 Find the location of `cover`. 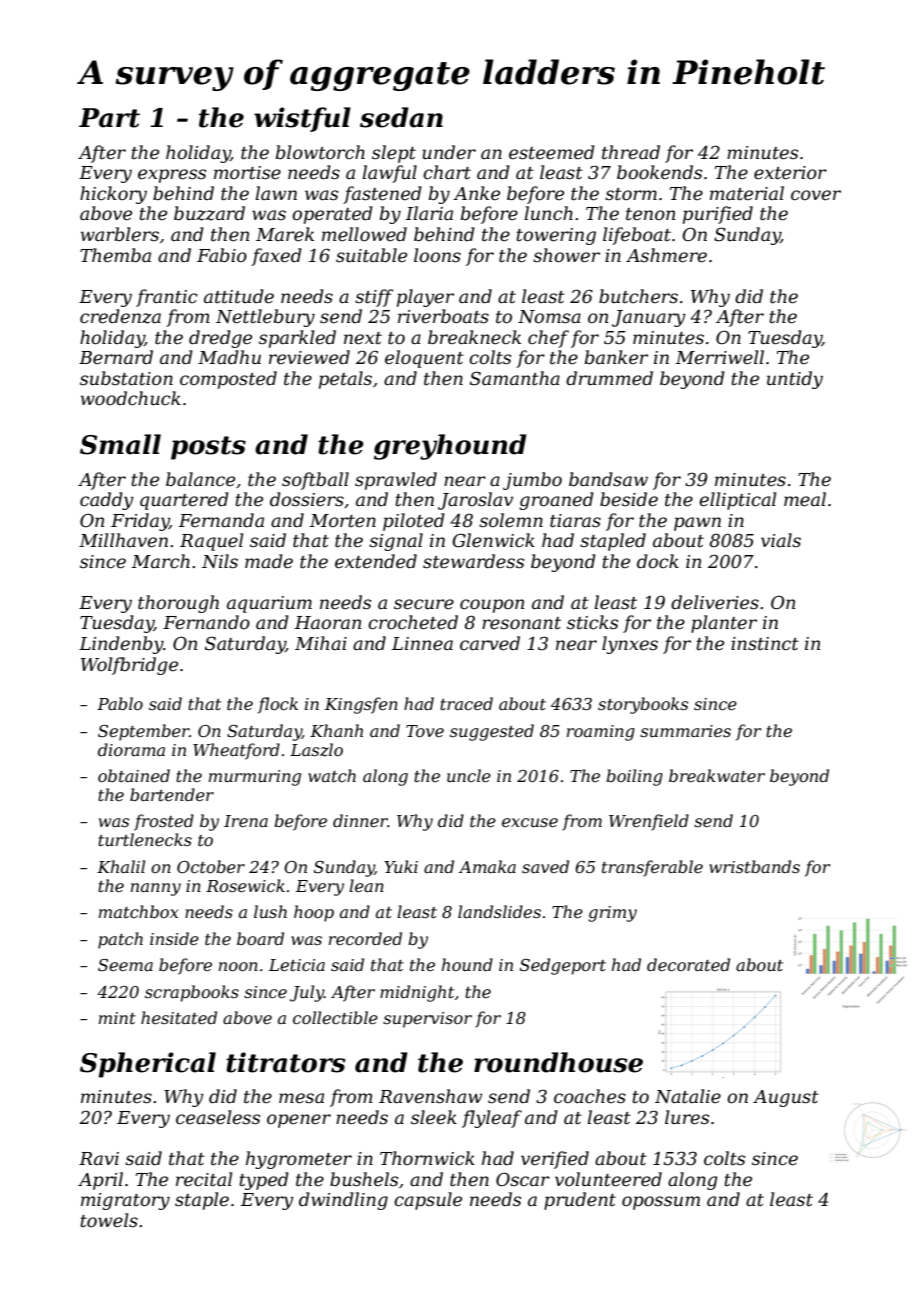

cover is located at coordinates (816, 195).
